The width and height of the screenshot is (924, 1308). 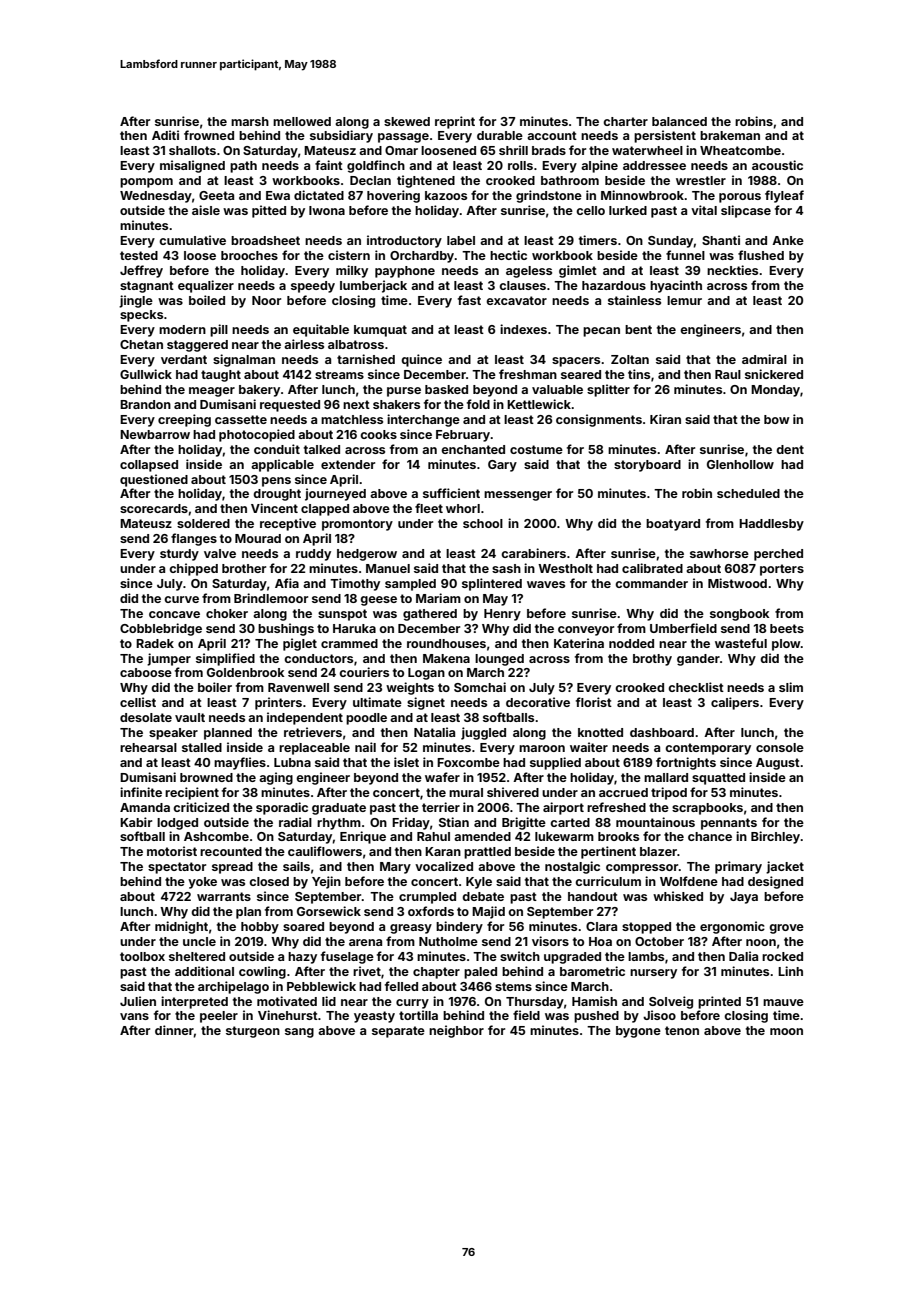 What do you see at coordinates (290, 406) in the screenshot?
I see `requested` at bounding box center [290, 406].
